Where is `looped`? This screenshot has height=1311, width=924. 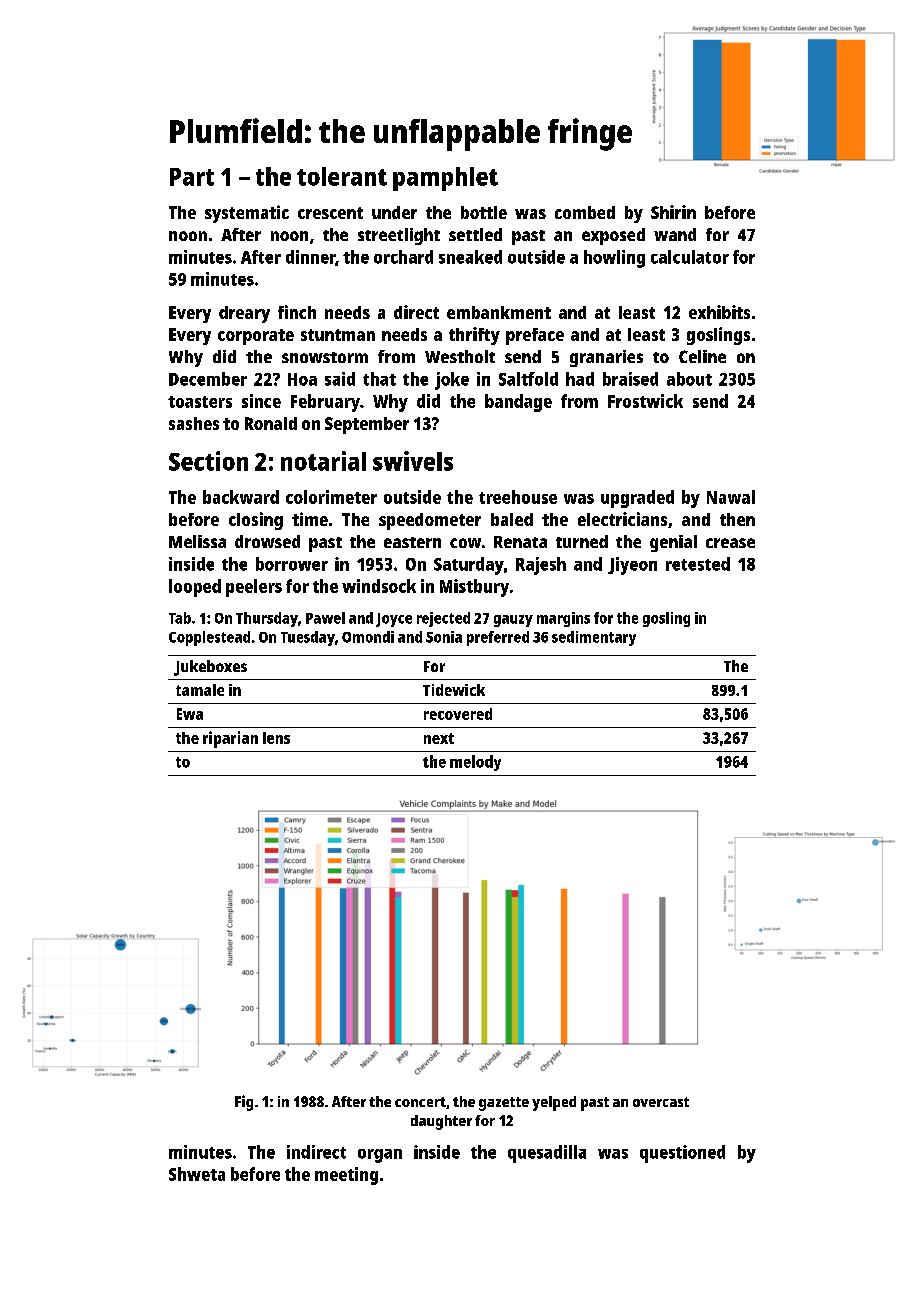 looped is located at coordinates (195, 588).
